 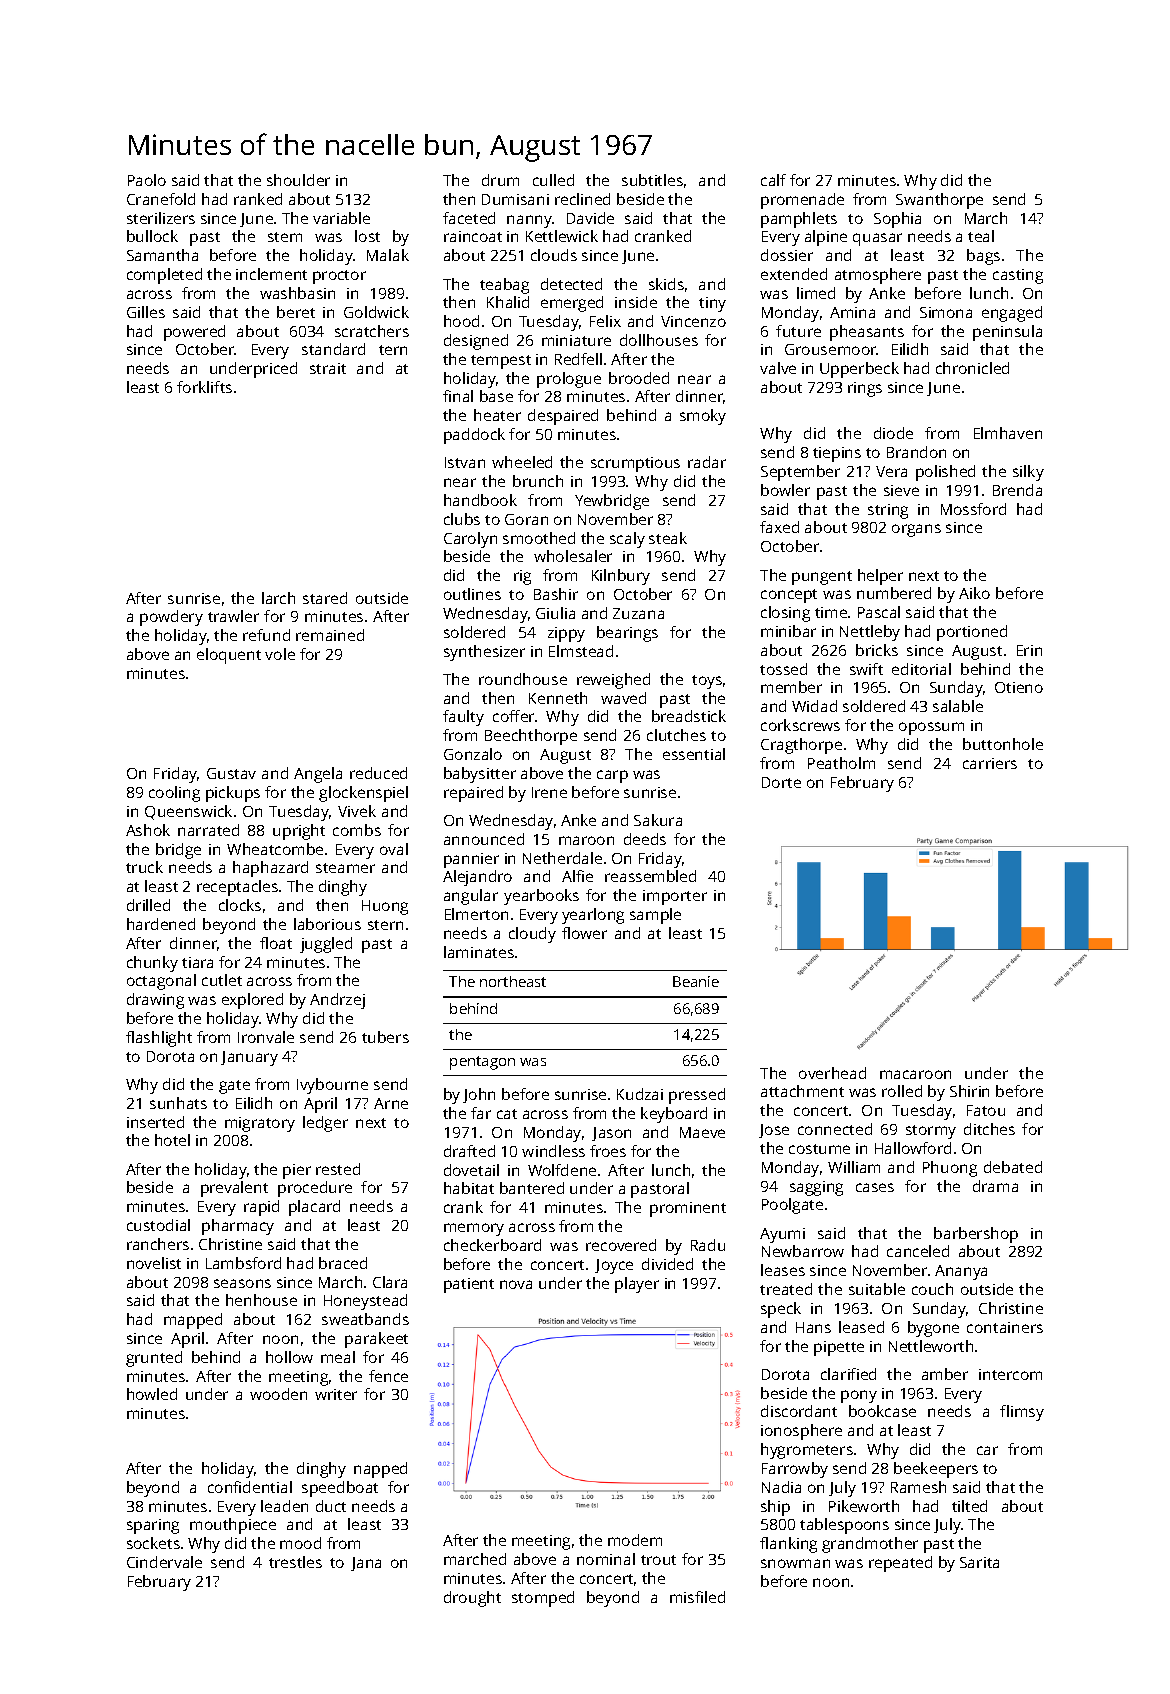 What do you see at coordinates (155, 1001) in the screenshot?
I see `drawing` at bounding box center [155, 1001].
